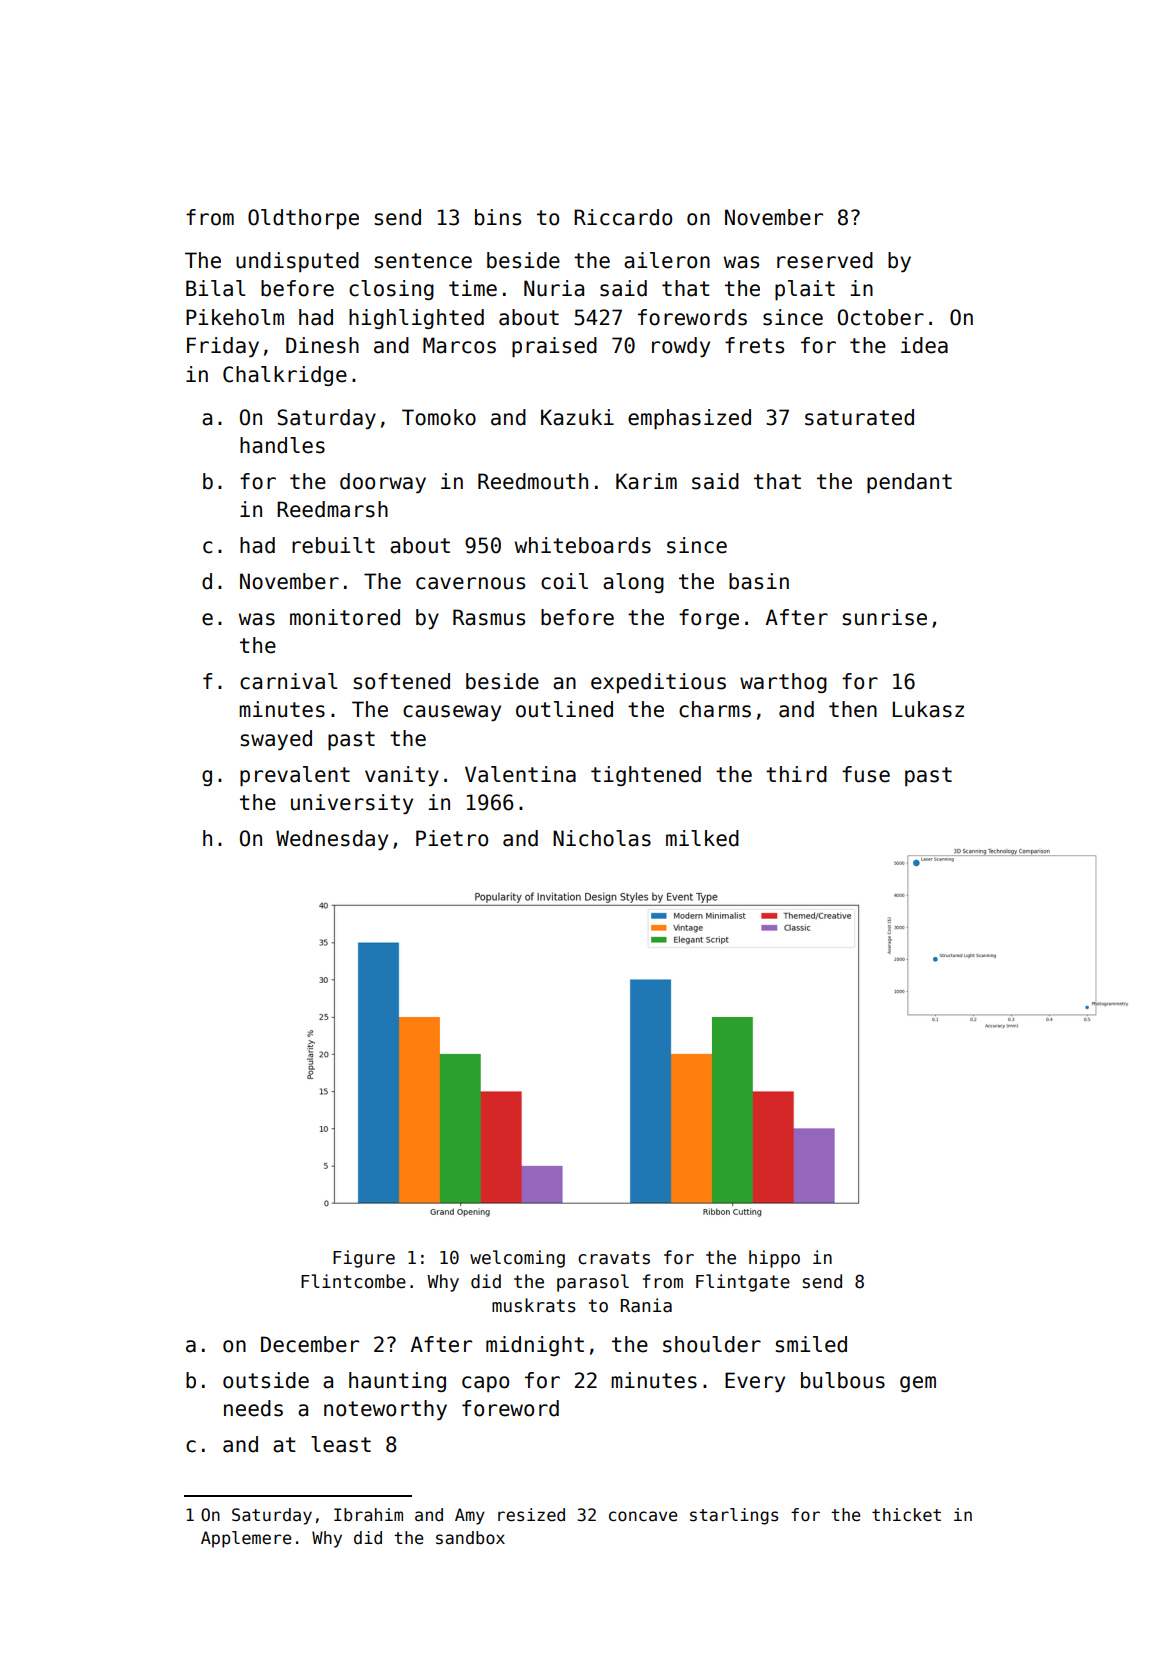 The image size is (1165, 1654). What do you see at coordinates (774, 1259) in the screenshot?
I see `hippo` at bounding box center [774, 1259].
